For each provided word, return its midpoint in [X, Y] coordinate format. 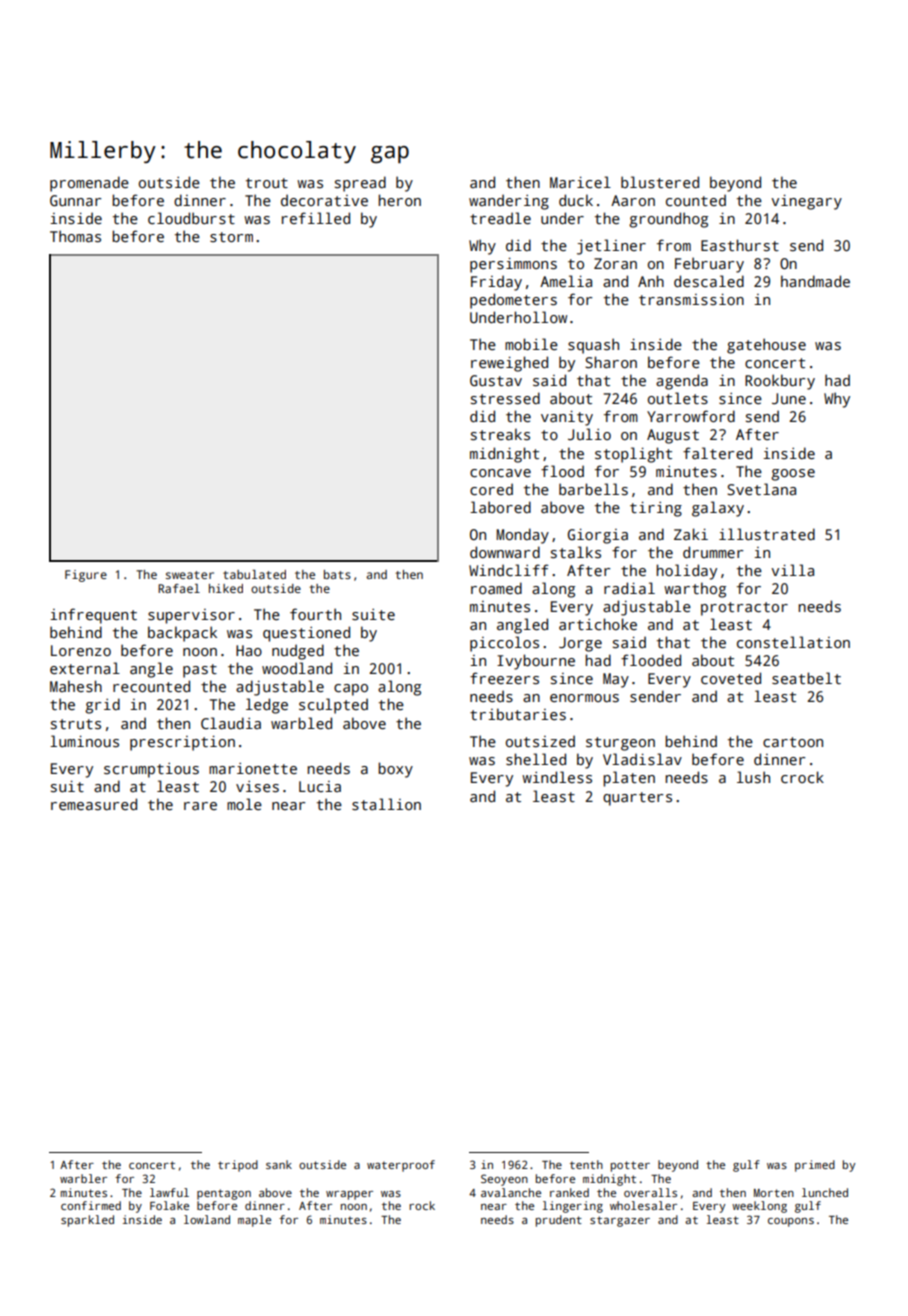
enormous [584, 698]
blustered [660, 182]
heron [399, 200]
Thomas [75, 236]
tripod [238, 1166]
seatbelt [806, 678]
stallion [386, 804]
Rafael [179, 588]
